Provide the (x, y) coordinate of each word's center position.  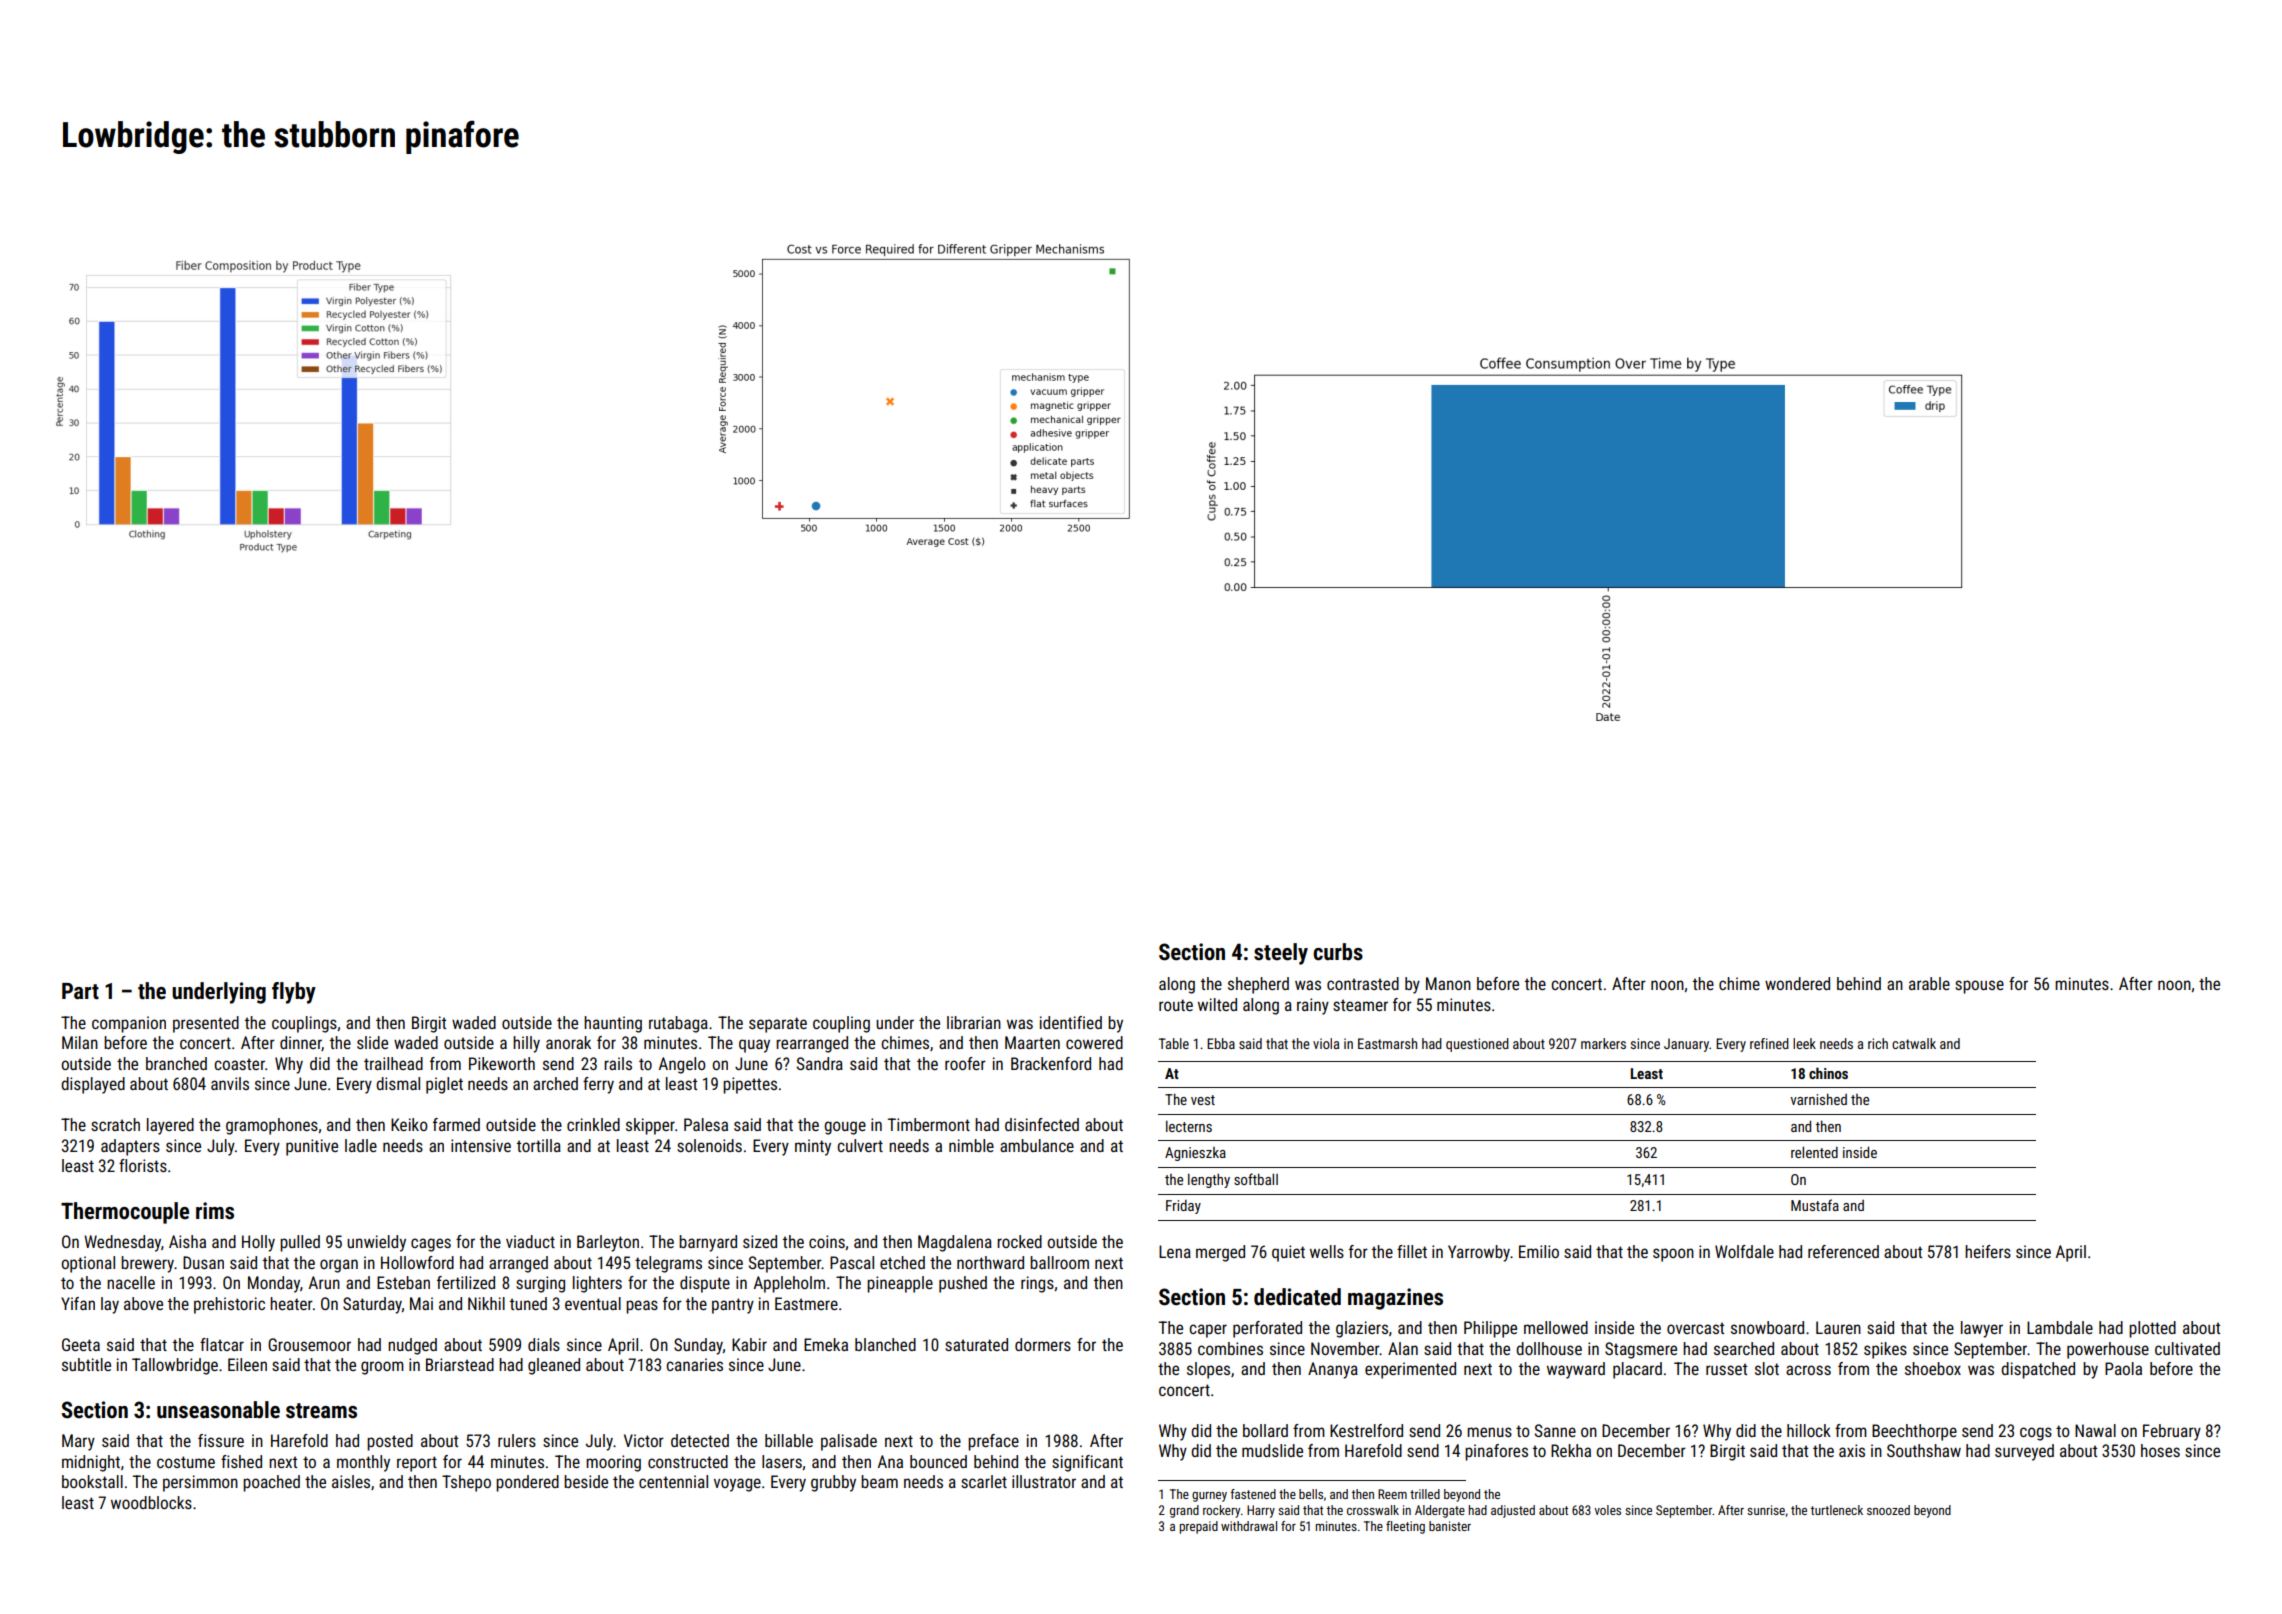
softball (1256, 1179)
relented (1814, 1152)
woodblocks (151, 1502)
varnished (1818, 1099)
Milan (80, 1042)
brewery (147, 1264)
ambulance (1037, 1145)
